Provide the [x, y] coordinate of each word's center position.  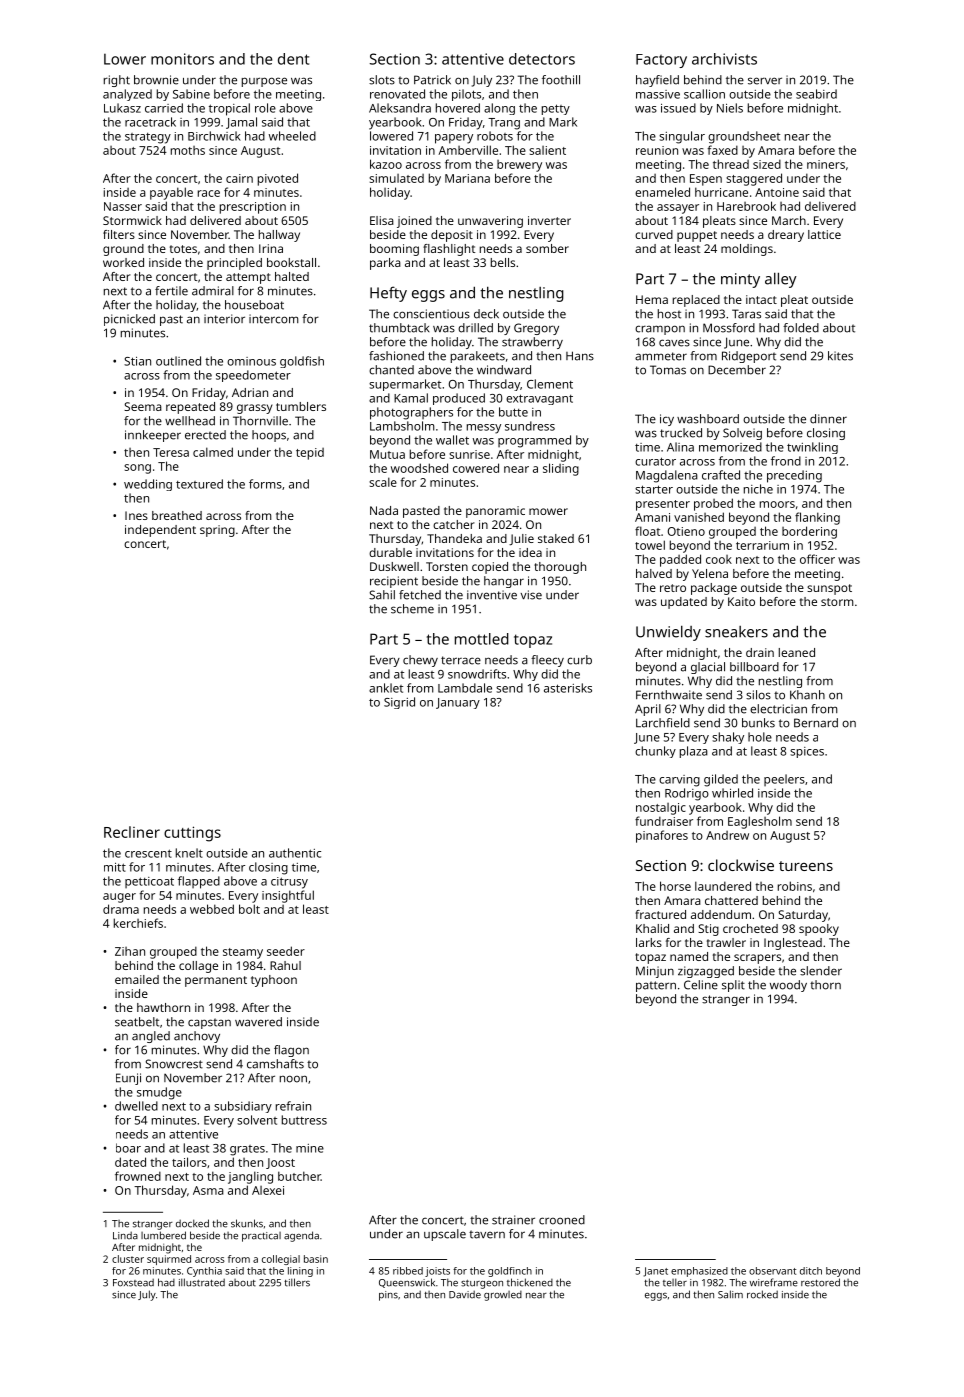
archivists [724, 59]
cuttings [192, 834]
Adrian [250, 392]
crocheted [750, 928]
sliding [561, 469]
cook [719, 559]
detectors [542, 59]
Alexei [268, 1190]
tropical [229, 109]
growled [503, 1296]
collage [198, 967]
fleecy [547, 661]
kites [840, 356]
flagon [291, 1051]
